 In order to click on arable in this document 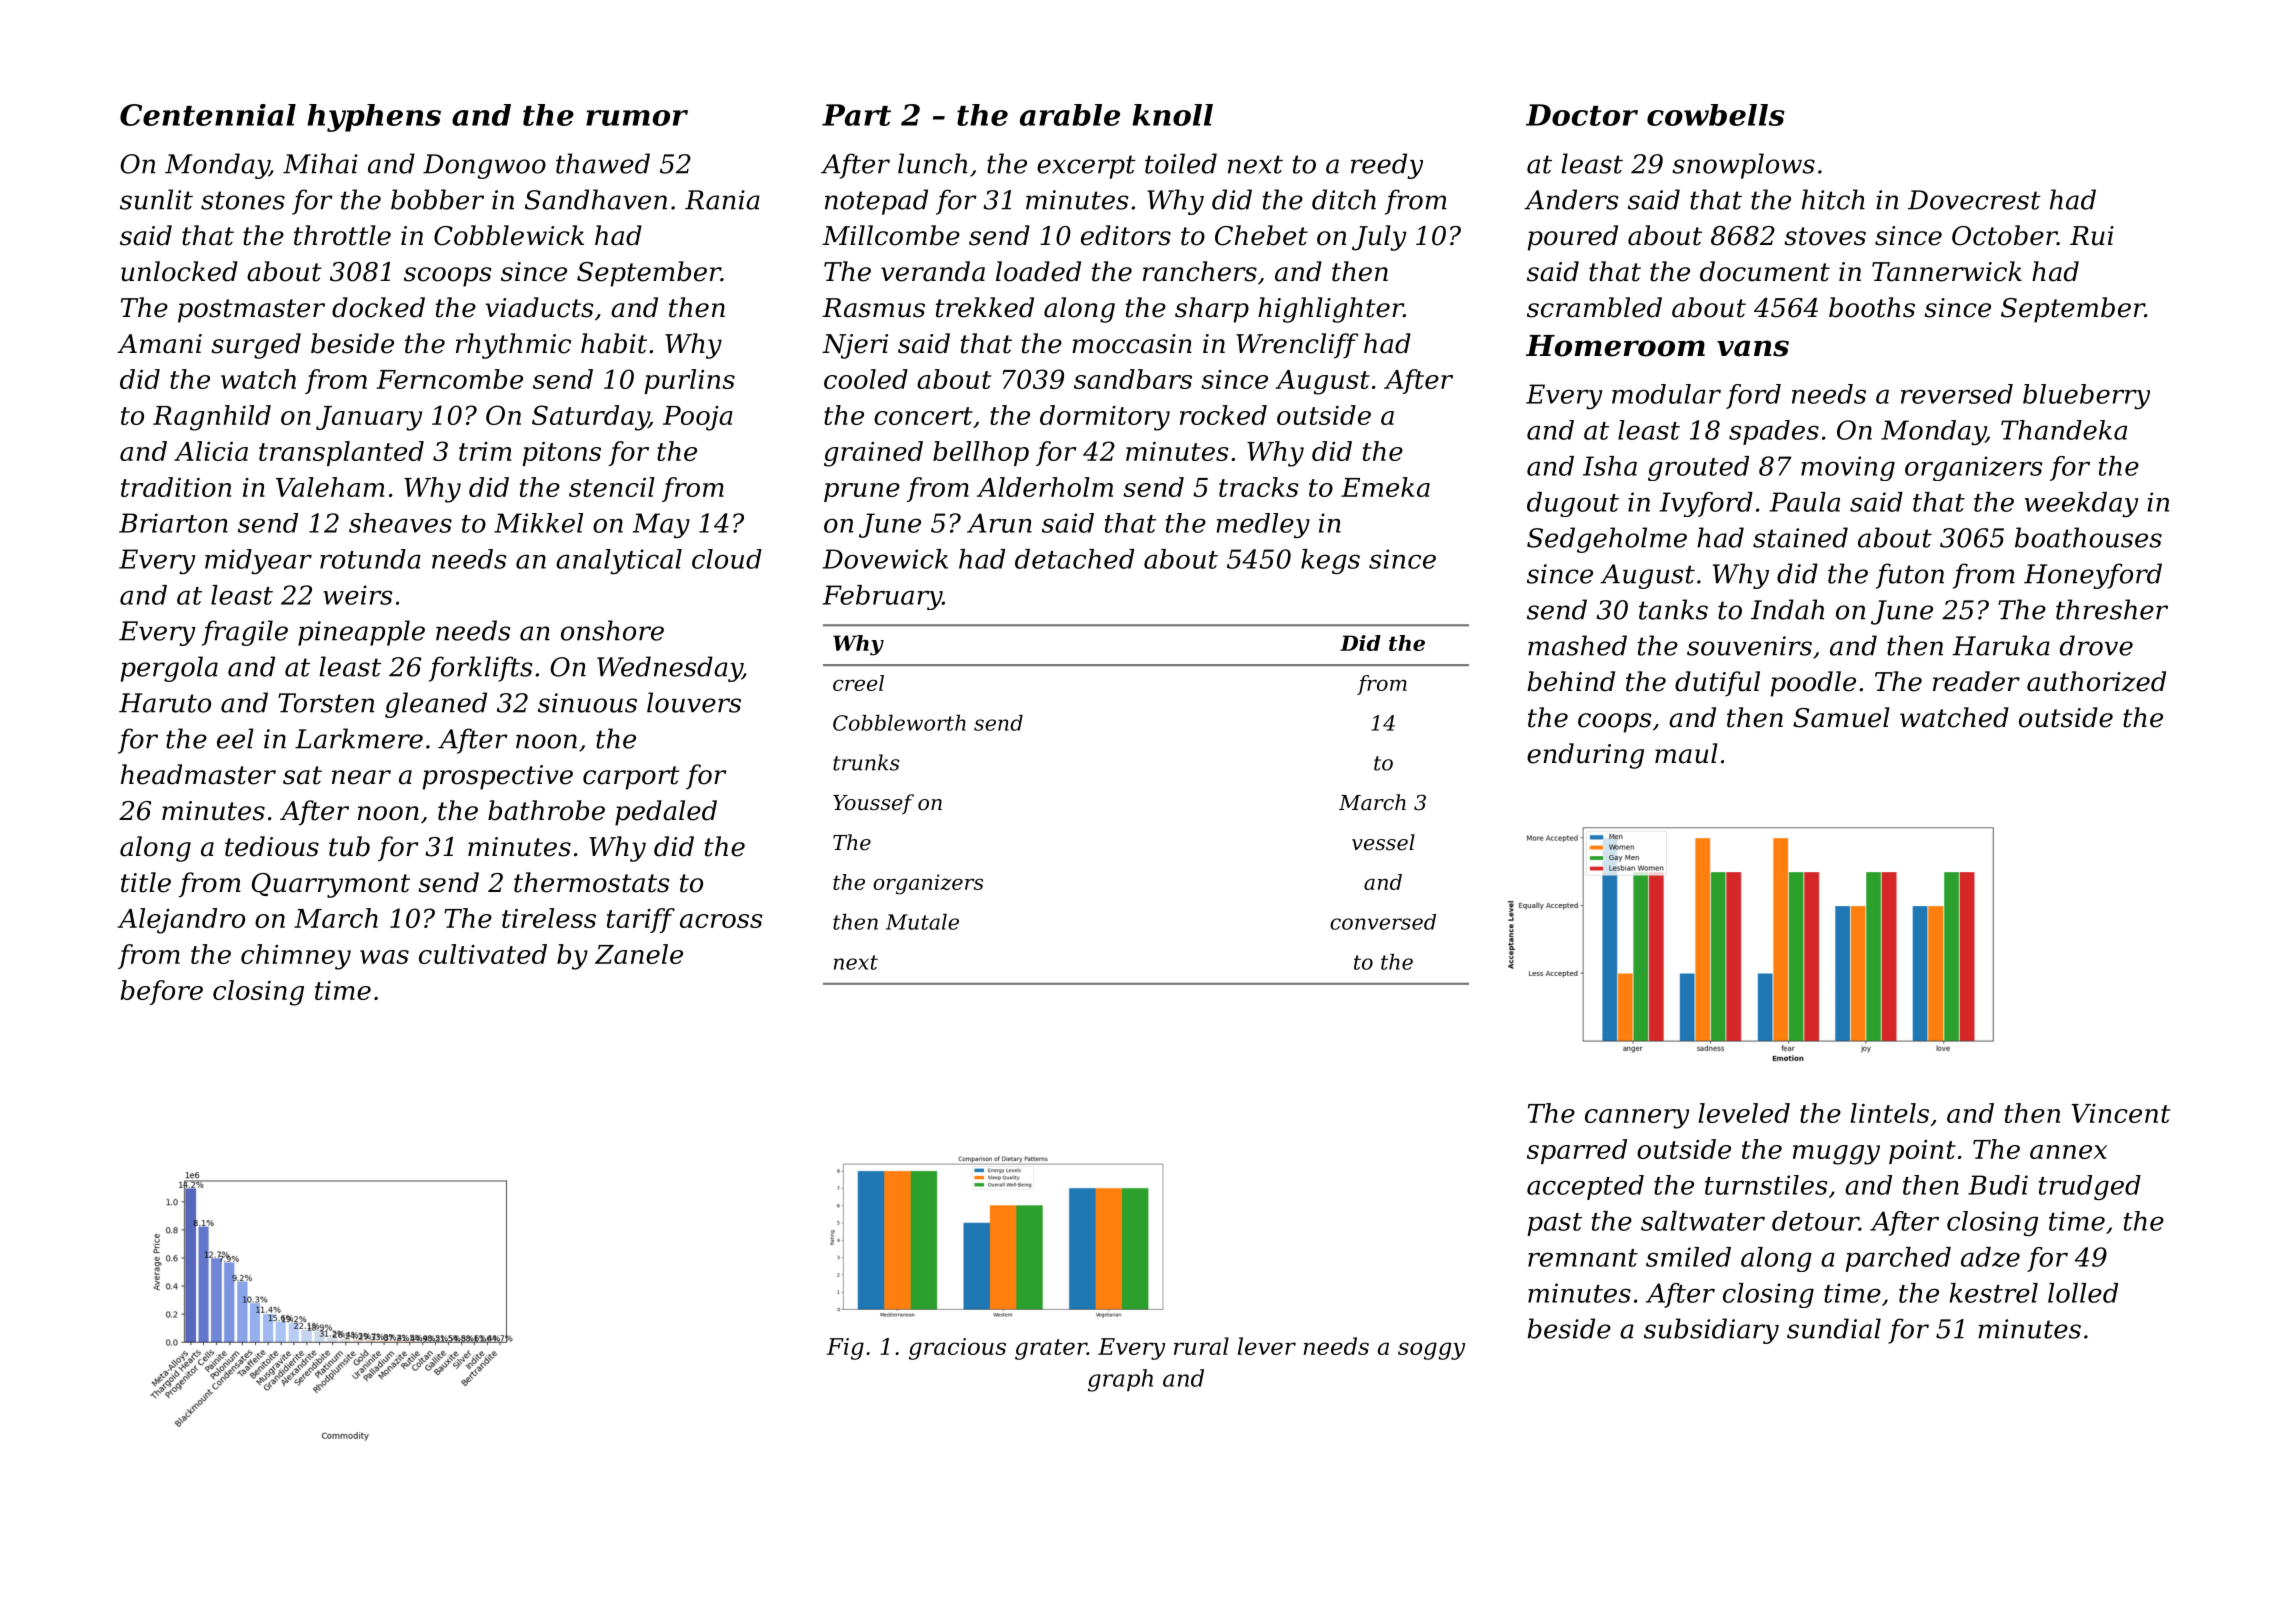, I will do `click(1070, 115)`.
